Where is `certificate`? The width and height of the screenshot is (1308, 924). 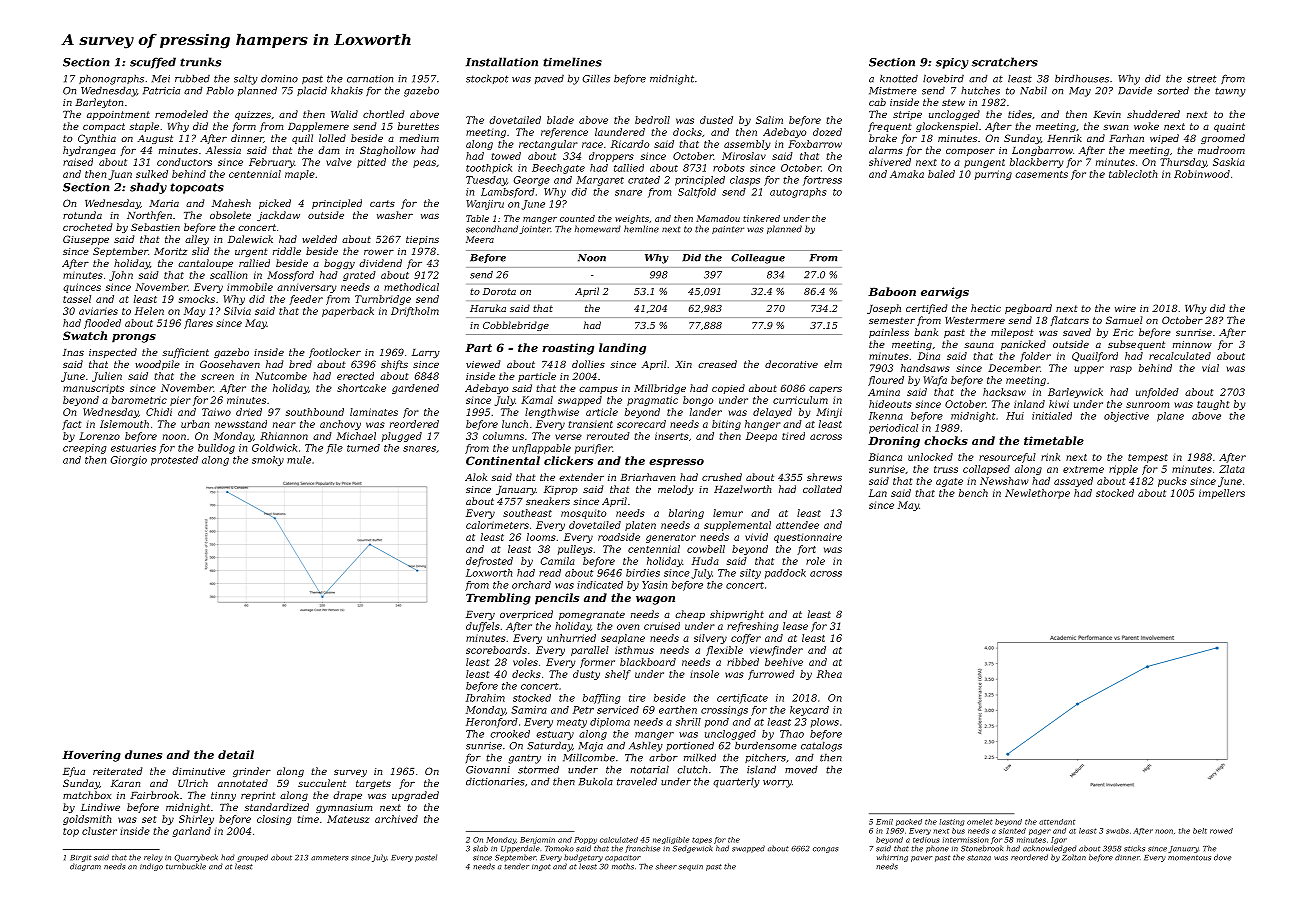
certificate is located at coordinates (742, 699).
